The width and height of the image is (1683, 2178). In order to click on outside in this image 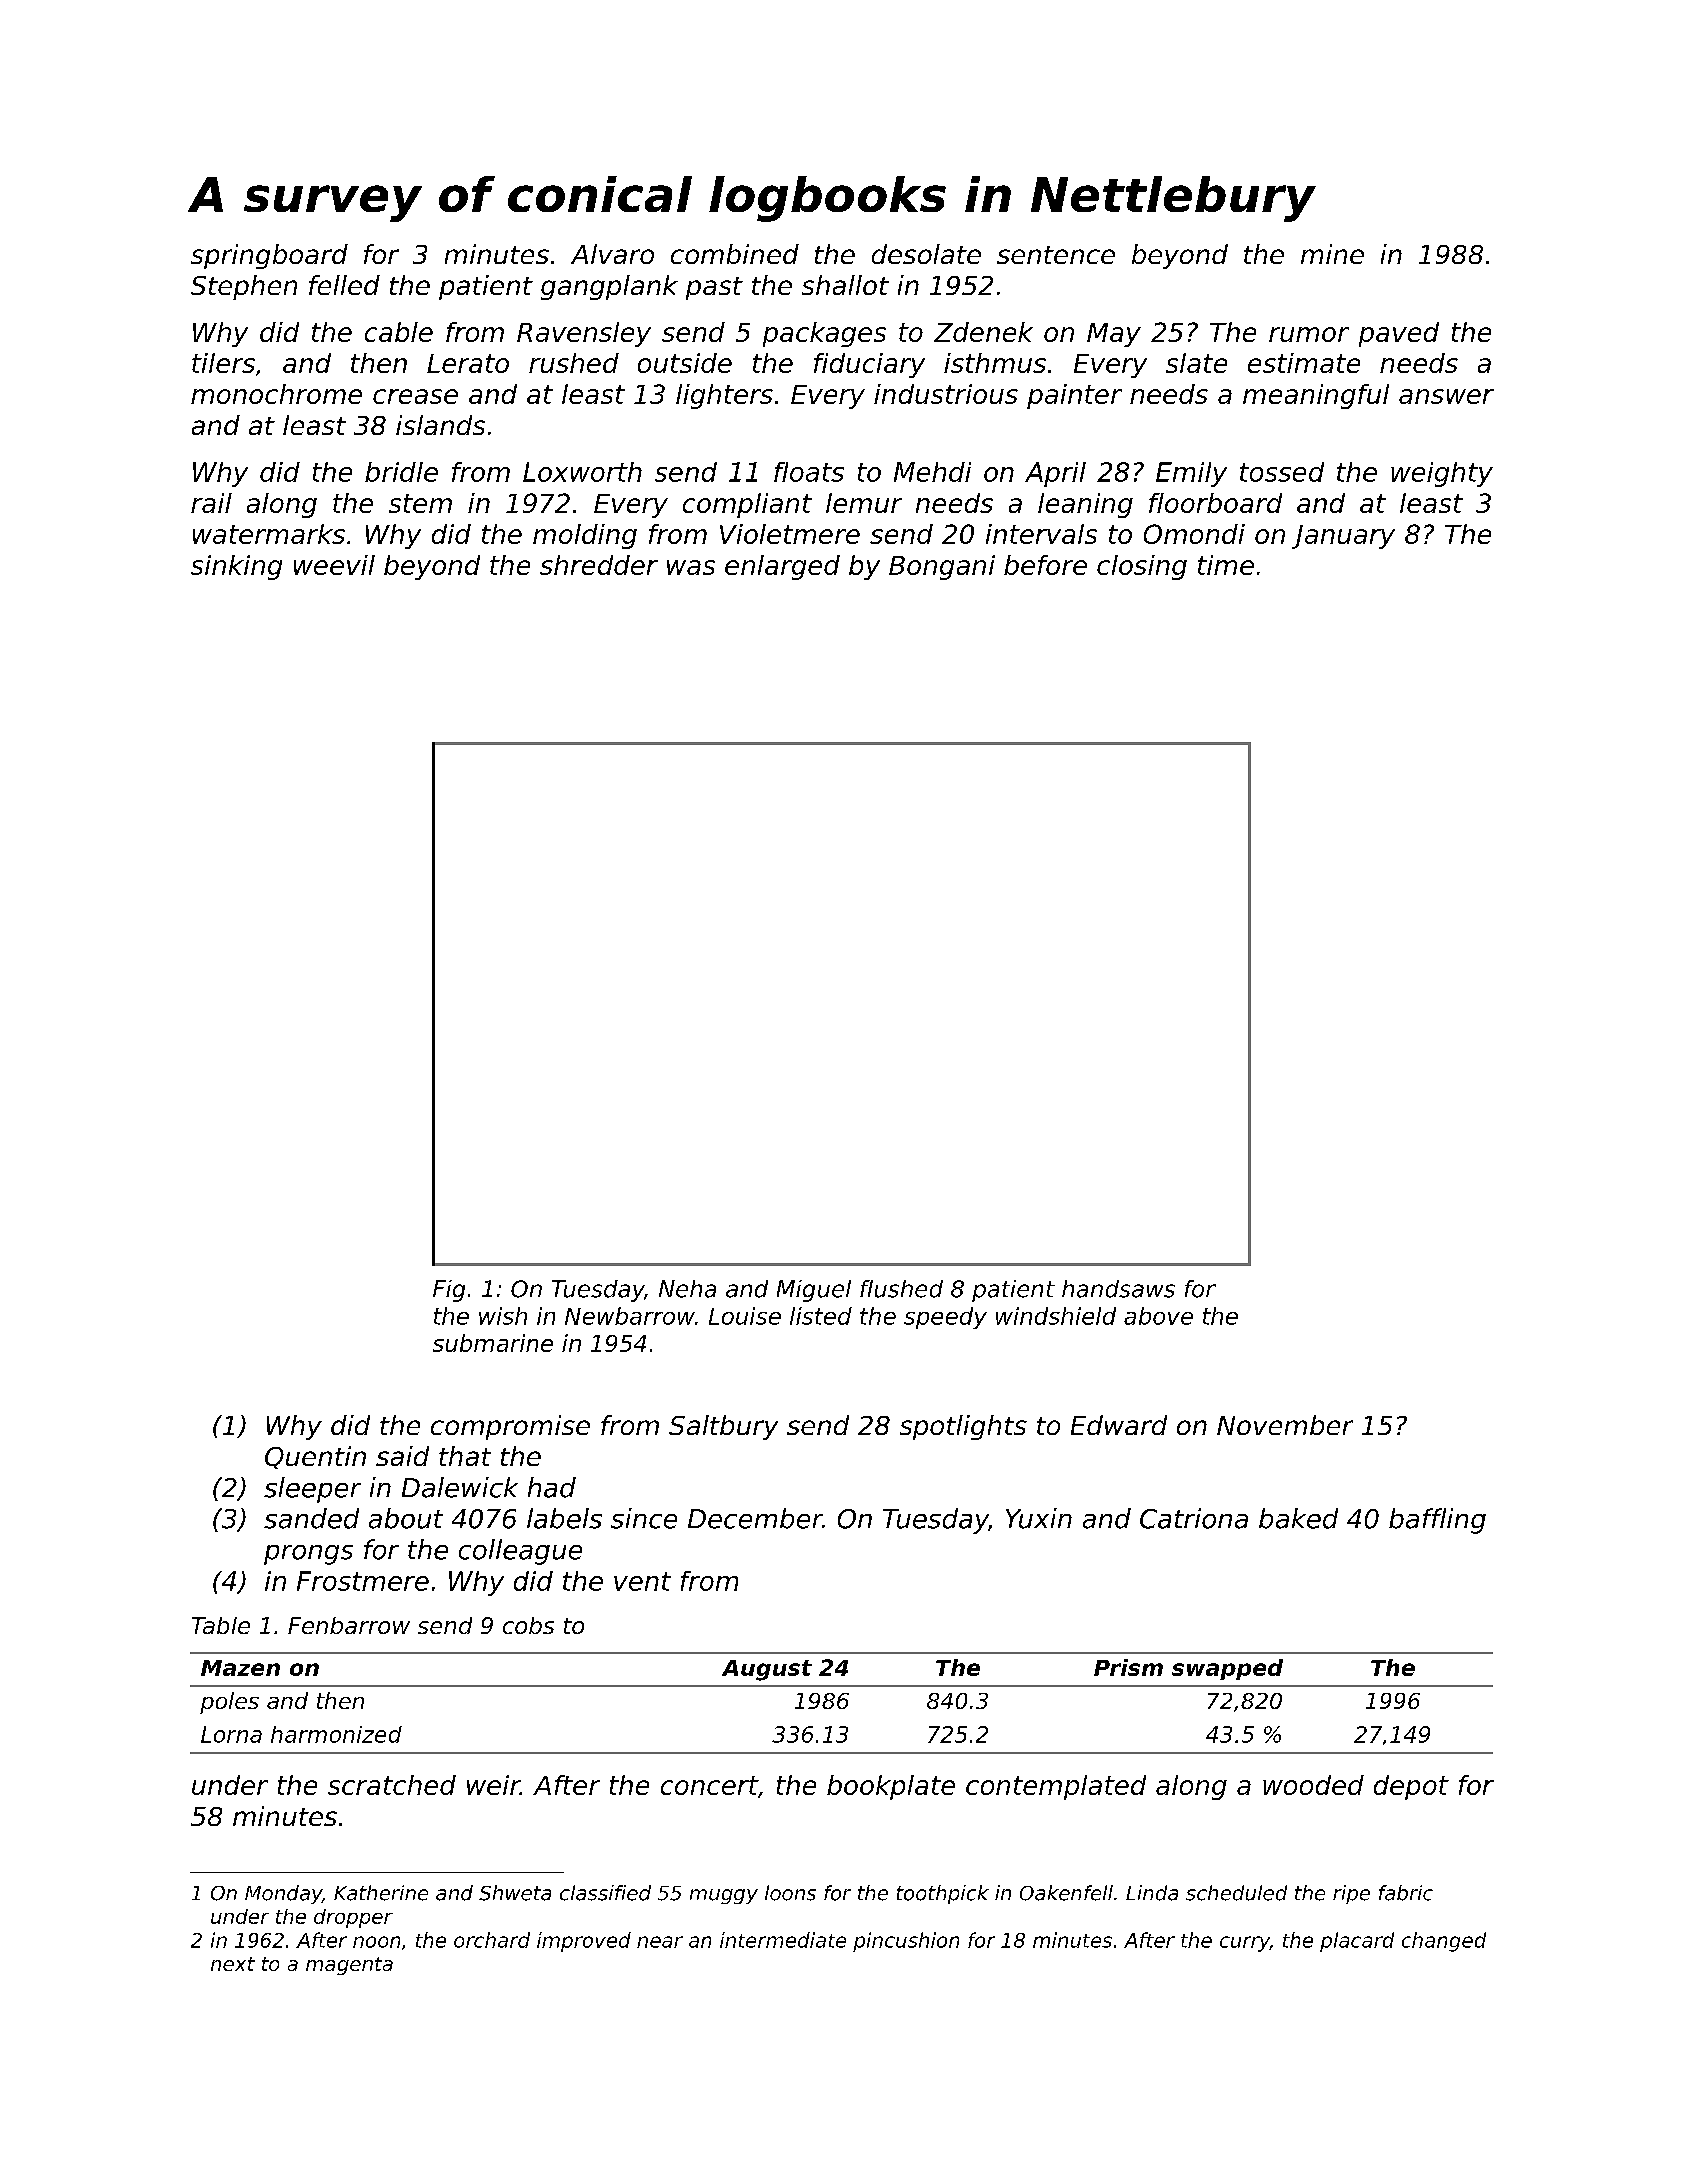, I will do `click(685, 363)`.
